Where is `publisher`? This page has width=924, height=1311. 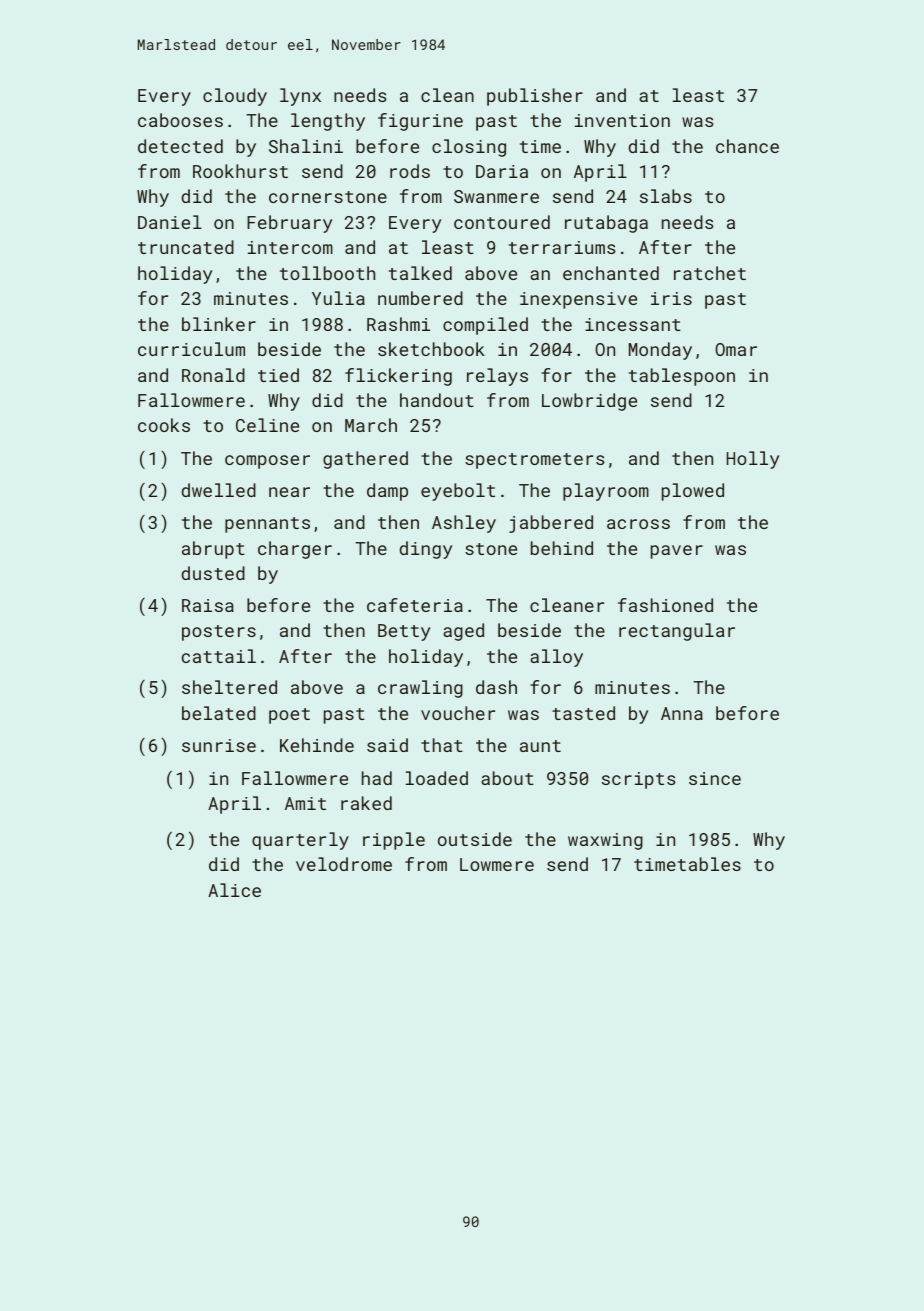
publisher is located at coordinates (535, 97).
